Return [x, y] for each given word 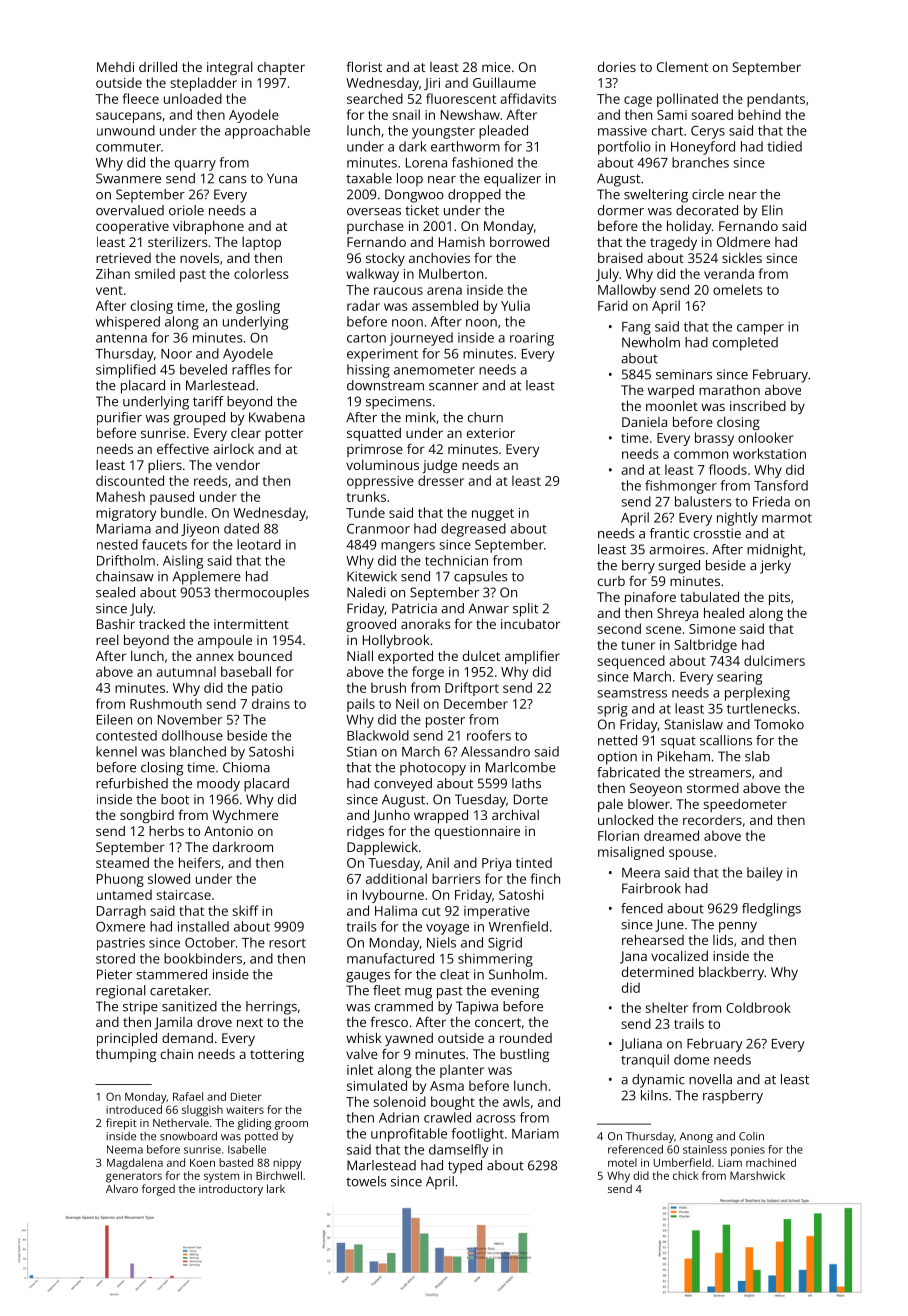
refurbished [132, 783]
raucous [398, 291]
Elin [772, 210]
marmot [787, 518]
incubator [530, 624]
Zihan [113, 273]
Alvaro [122, 1188]
